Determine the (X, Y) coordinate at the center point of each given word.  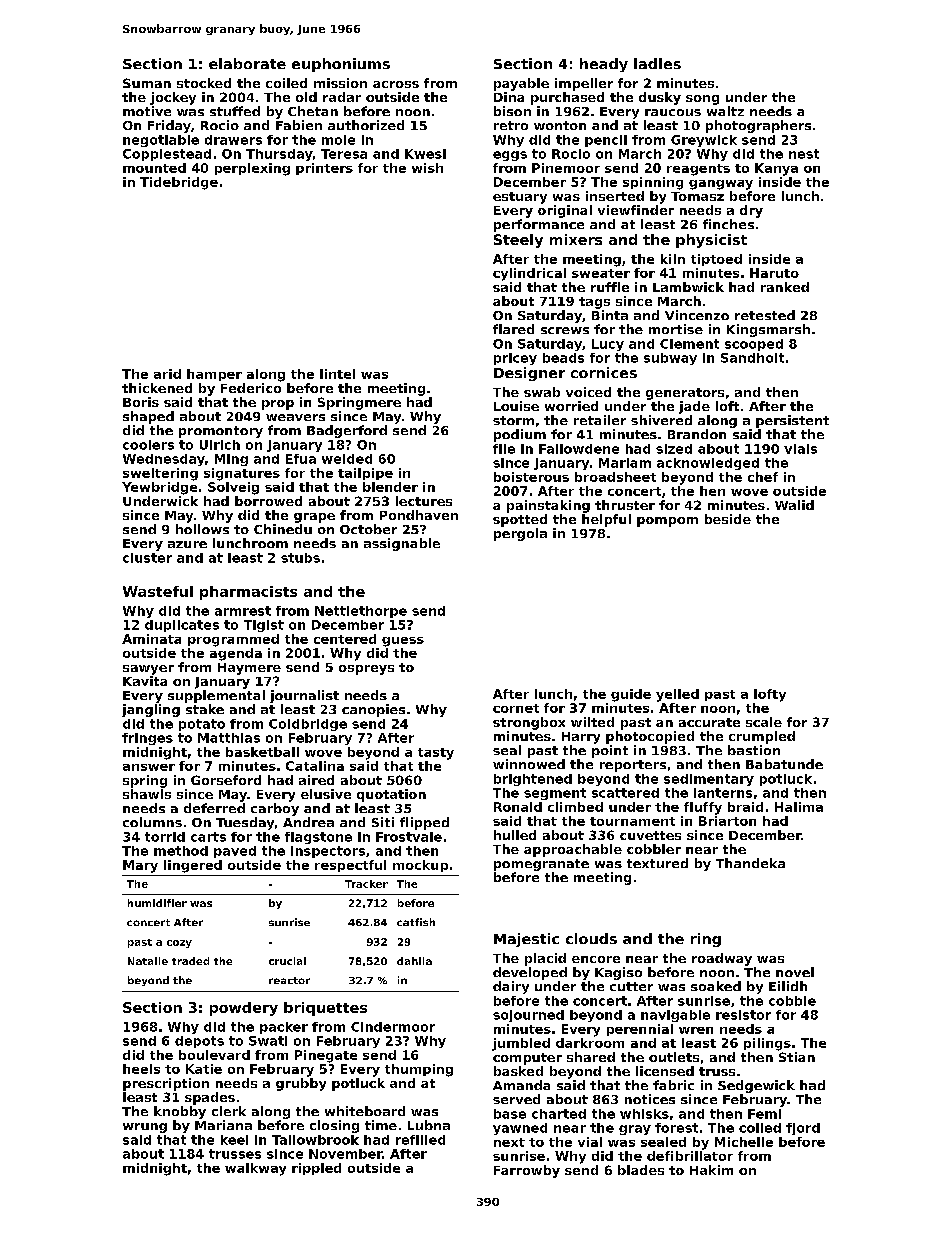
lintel (337, 374)
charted (559, 1114)
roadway (722, 959)
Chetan (313, 111)
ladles (657, 63)
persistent (792, 421)
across (396, 84)
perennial (640, 1030)
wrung (145, 1128)
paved (235, 852)
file (504, 449)
